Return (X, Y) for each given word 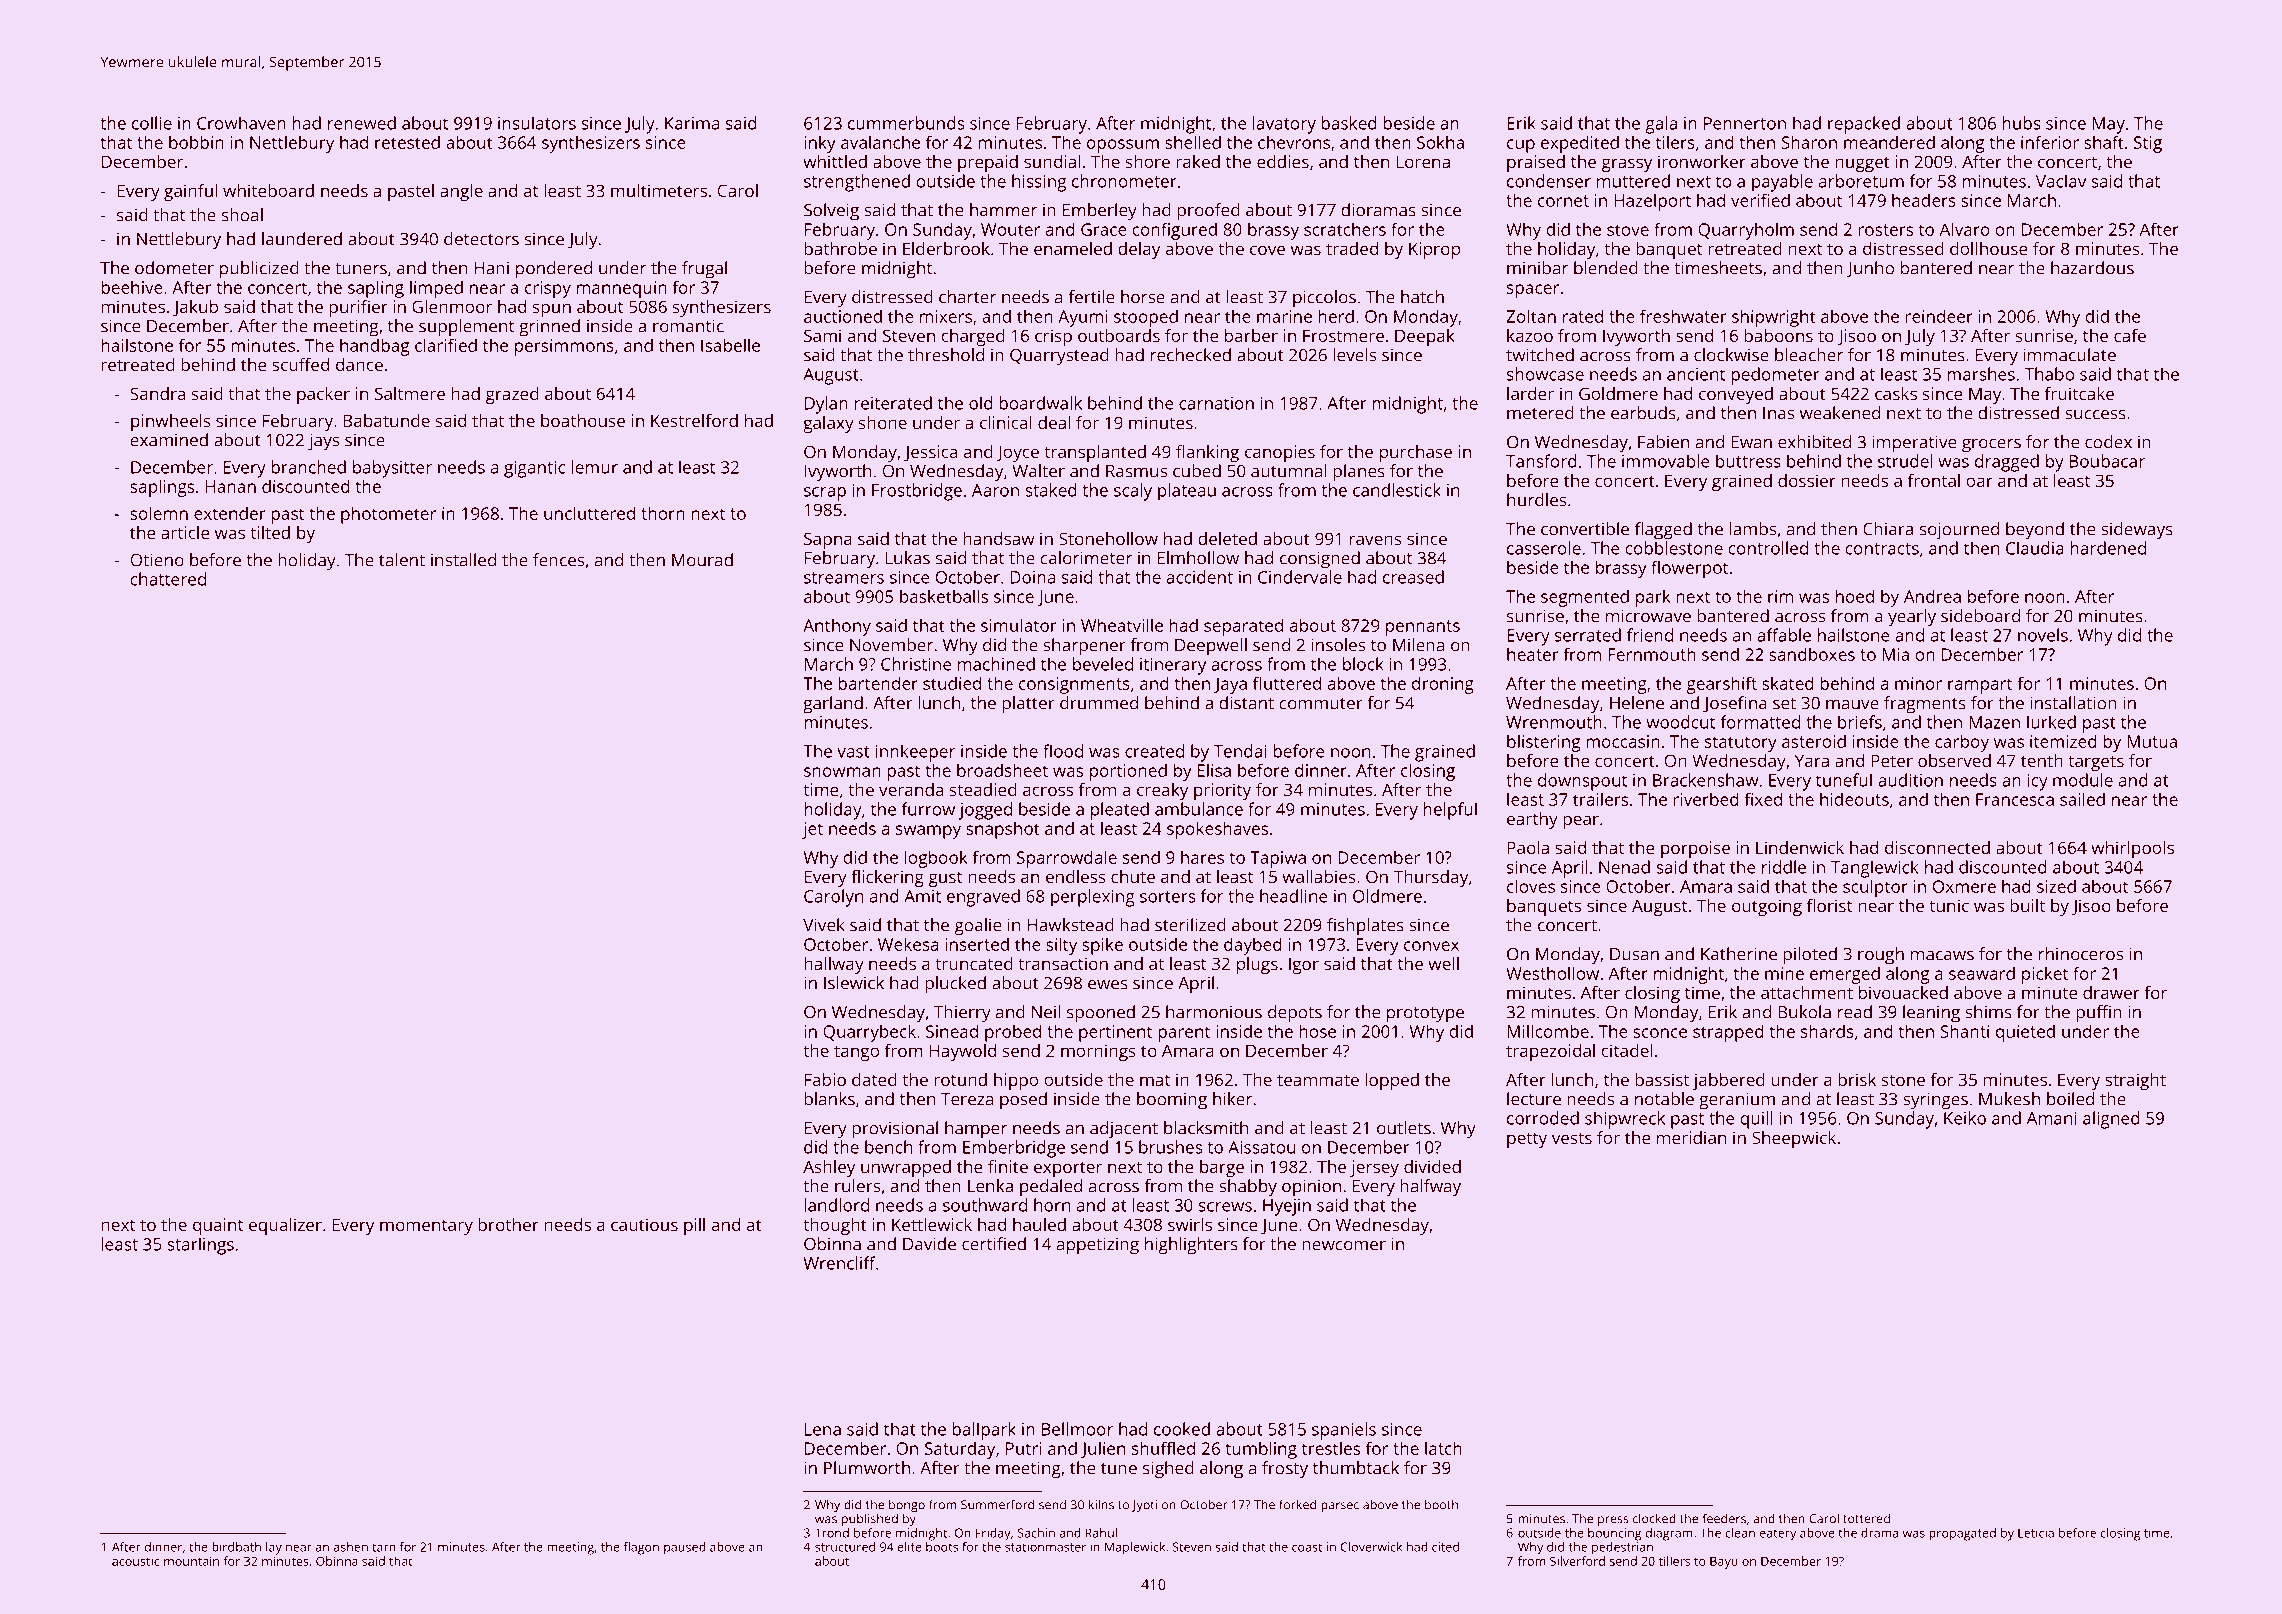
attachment (1807, 992)
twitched (1540, 355)
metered (1540, 413)
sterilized (1190, 925)
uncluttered (589, 513)
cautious (644, 1224)
